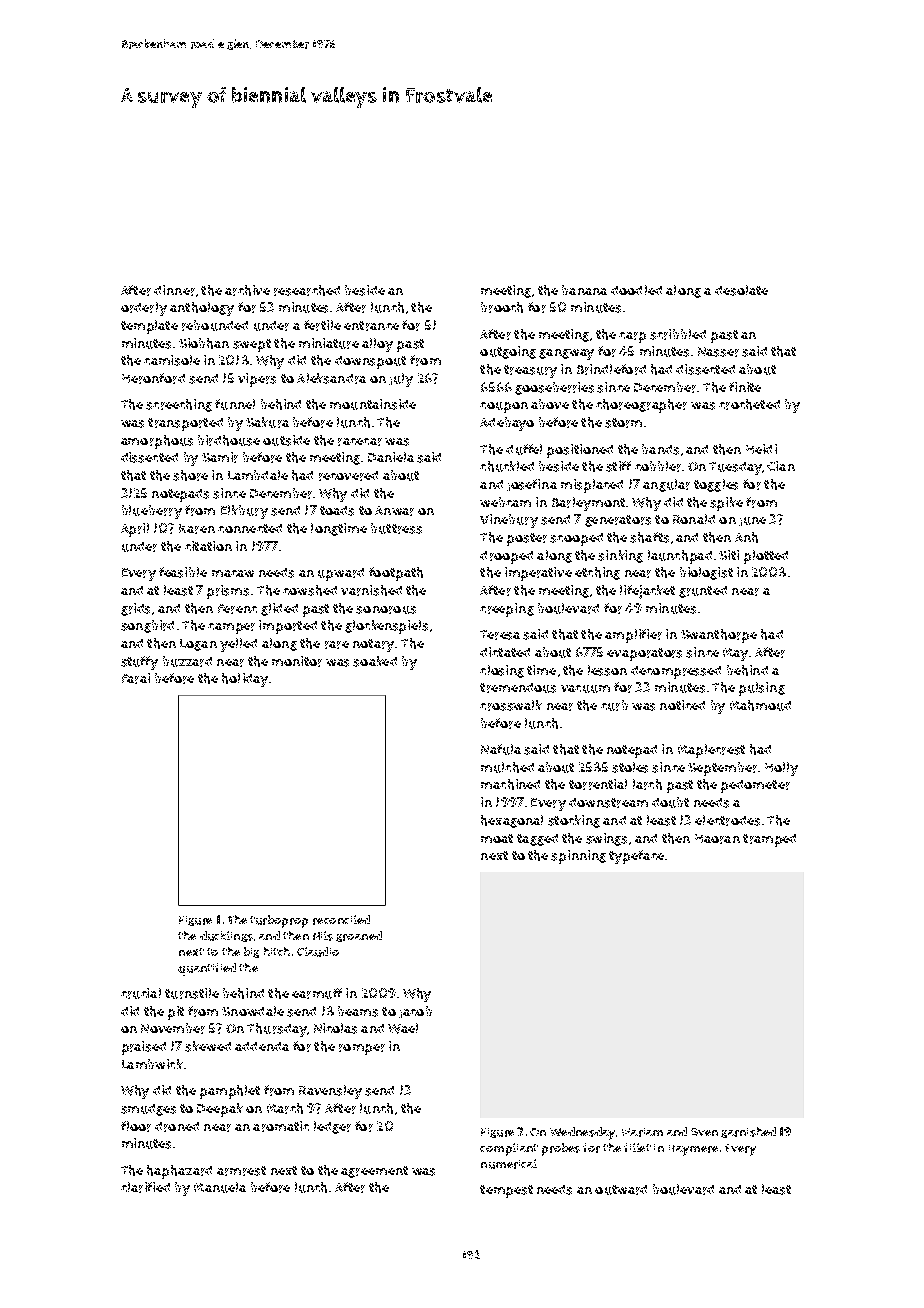  What do you see at coordinates (359, 936) in the page?
I see `groaned` at bounding box center [359, 936].
